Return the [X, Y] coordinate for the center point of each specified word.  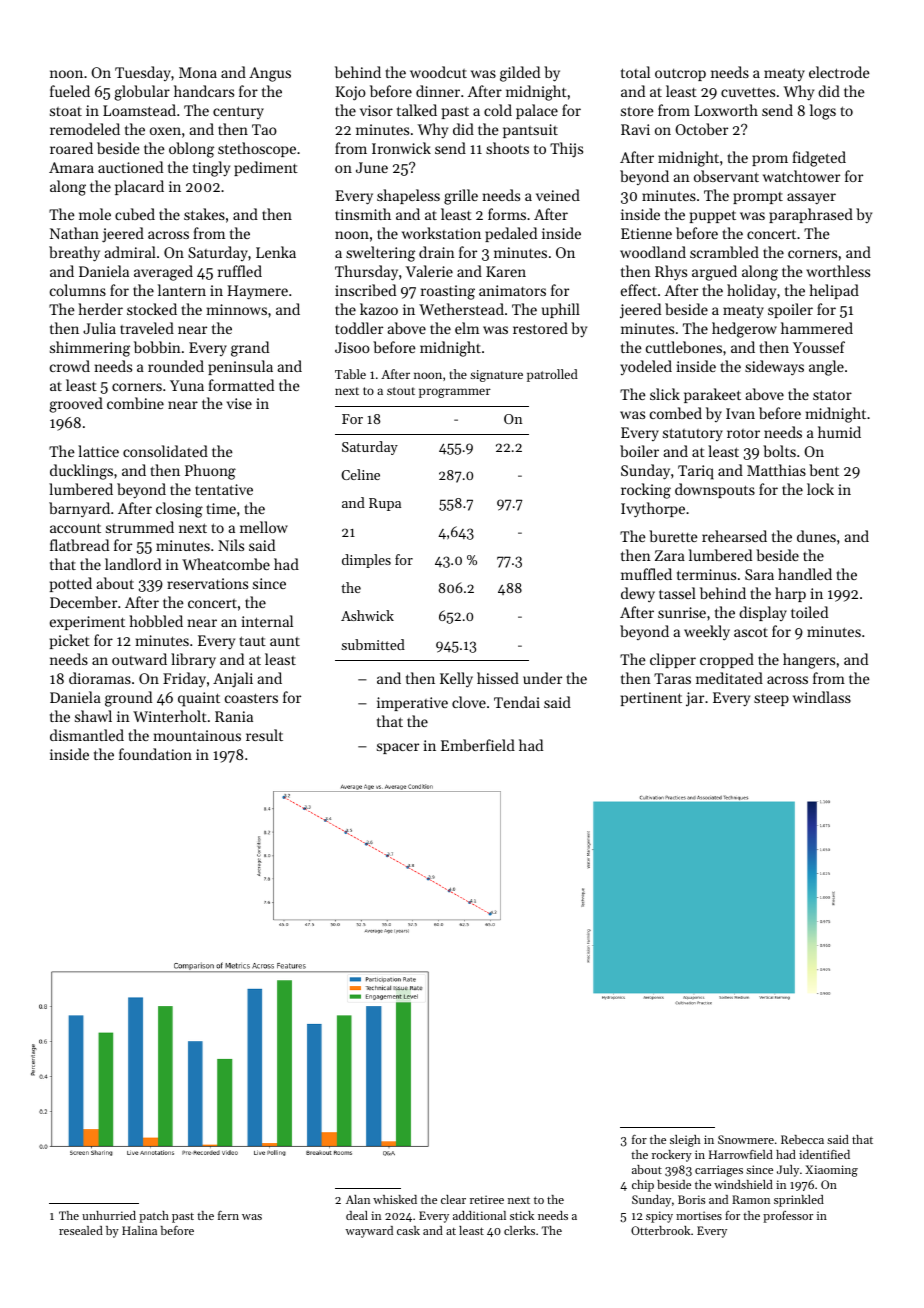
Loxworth [726, 110]
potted [71, 584]
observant [726, 176]
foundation [155, 754]
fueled [70, 91]
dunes [816, 536]
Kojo [350, 93]
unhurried [109, 1215]
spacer [398, 748]
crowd [70, 366]
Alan [358, 1199]
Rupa [385, 504]
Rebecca [802, 1139]
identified [824, 1154]
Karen [506, 271]
